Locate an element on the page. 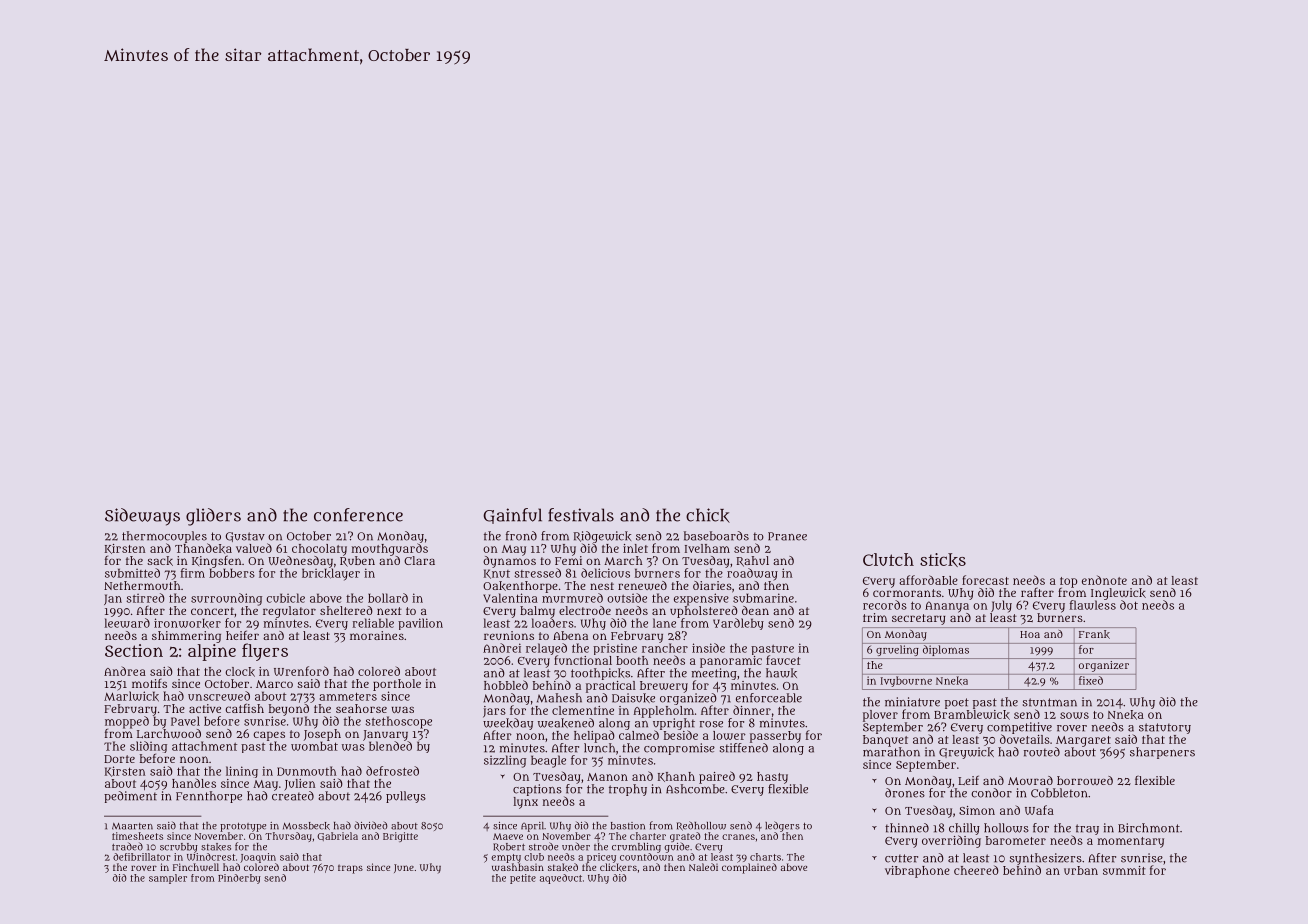  summit is located at coordinates (1124, 870).
